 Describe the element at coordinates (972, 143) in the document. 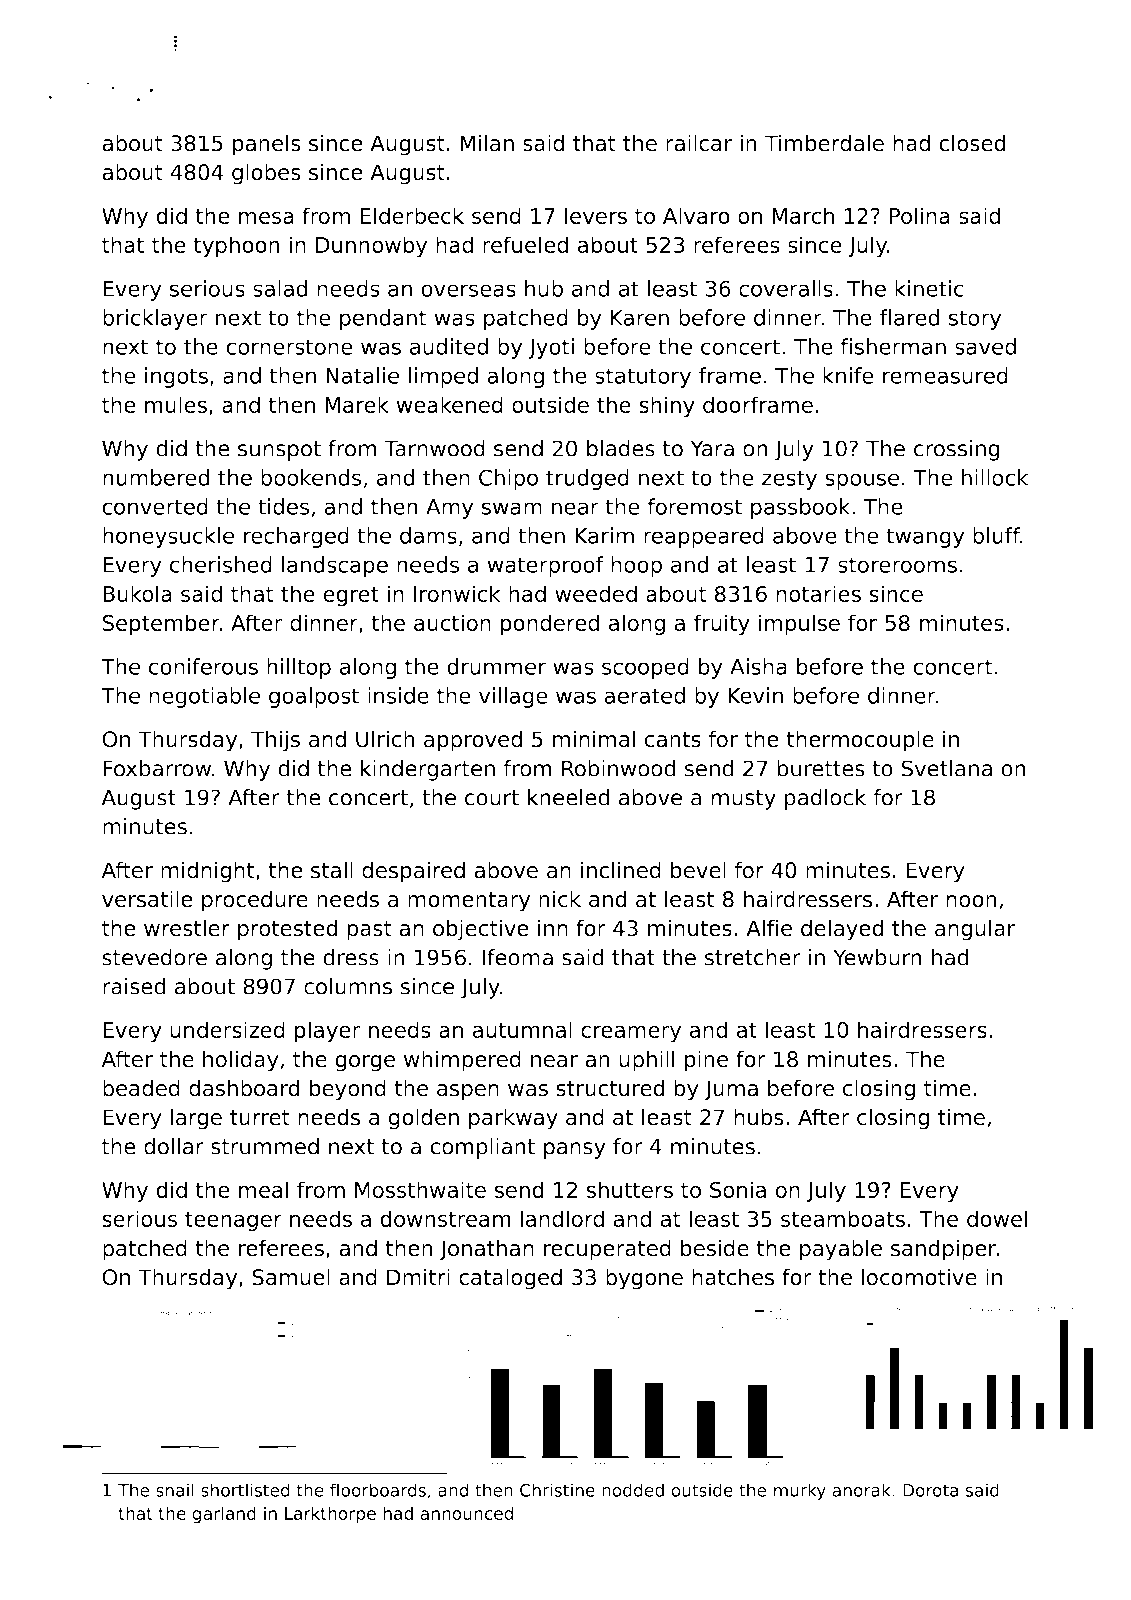

I see `closed` at that location.
